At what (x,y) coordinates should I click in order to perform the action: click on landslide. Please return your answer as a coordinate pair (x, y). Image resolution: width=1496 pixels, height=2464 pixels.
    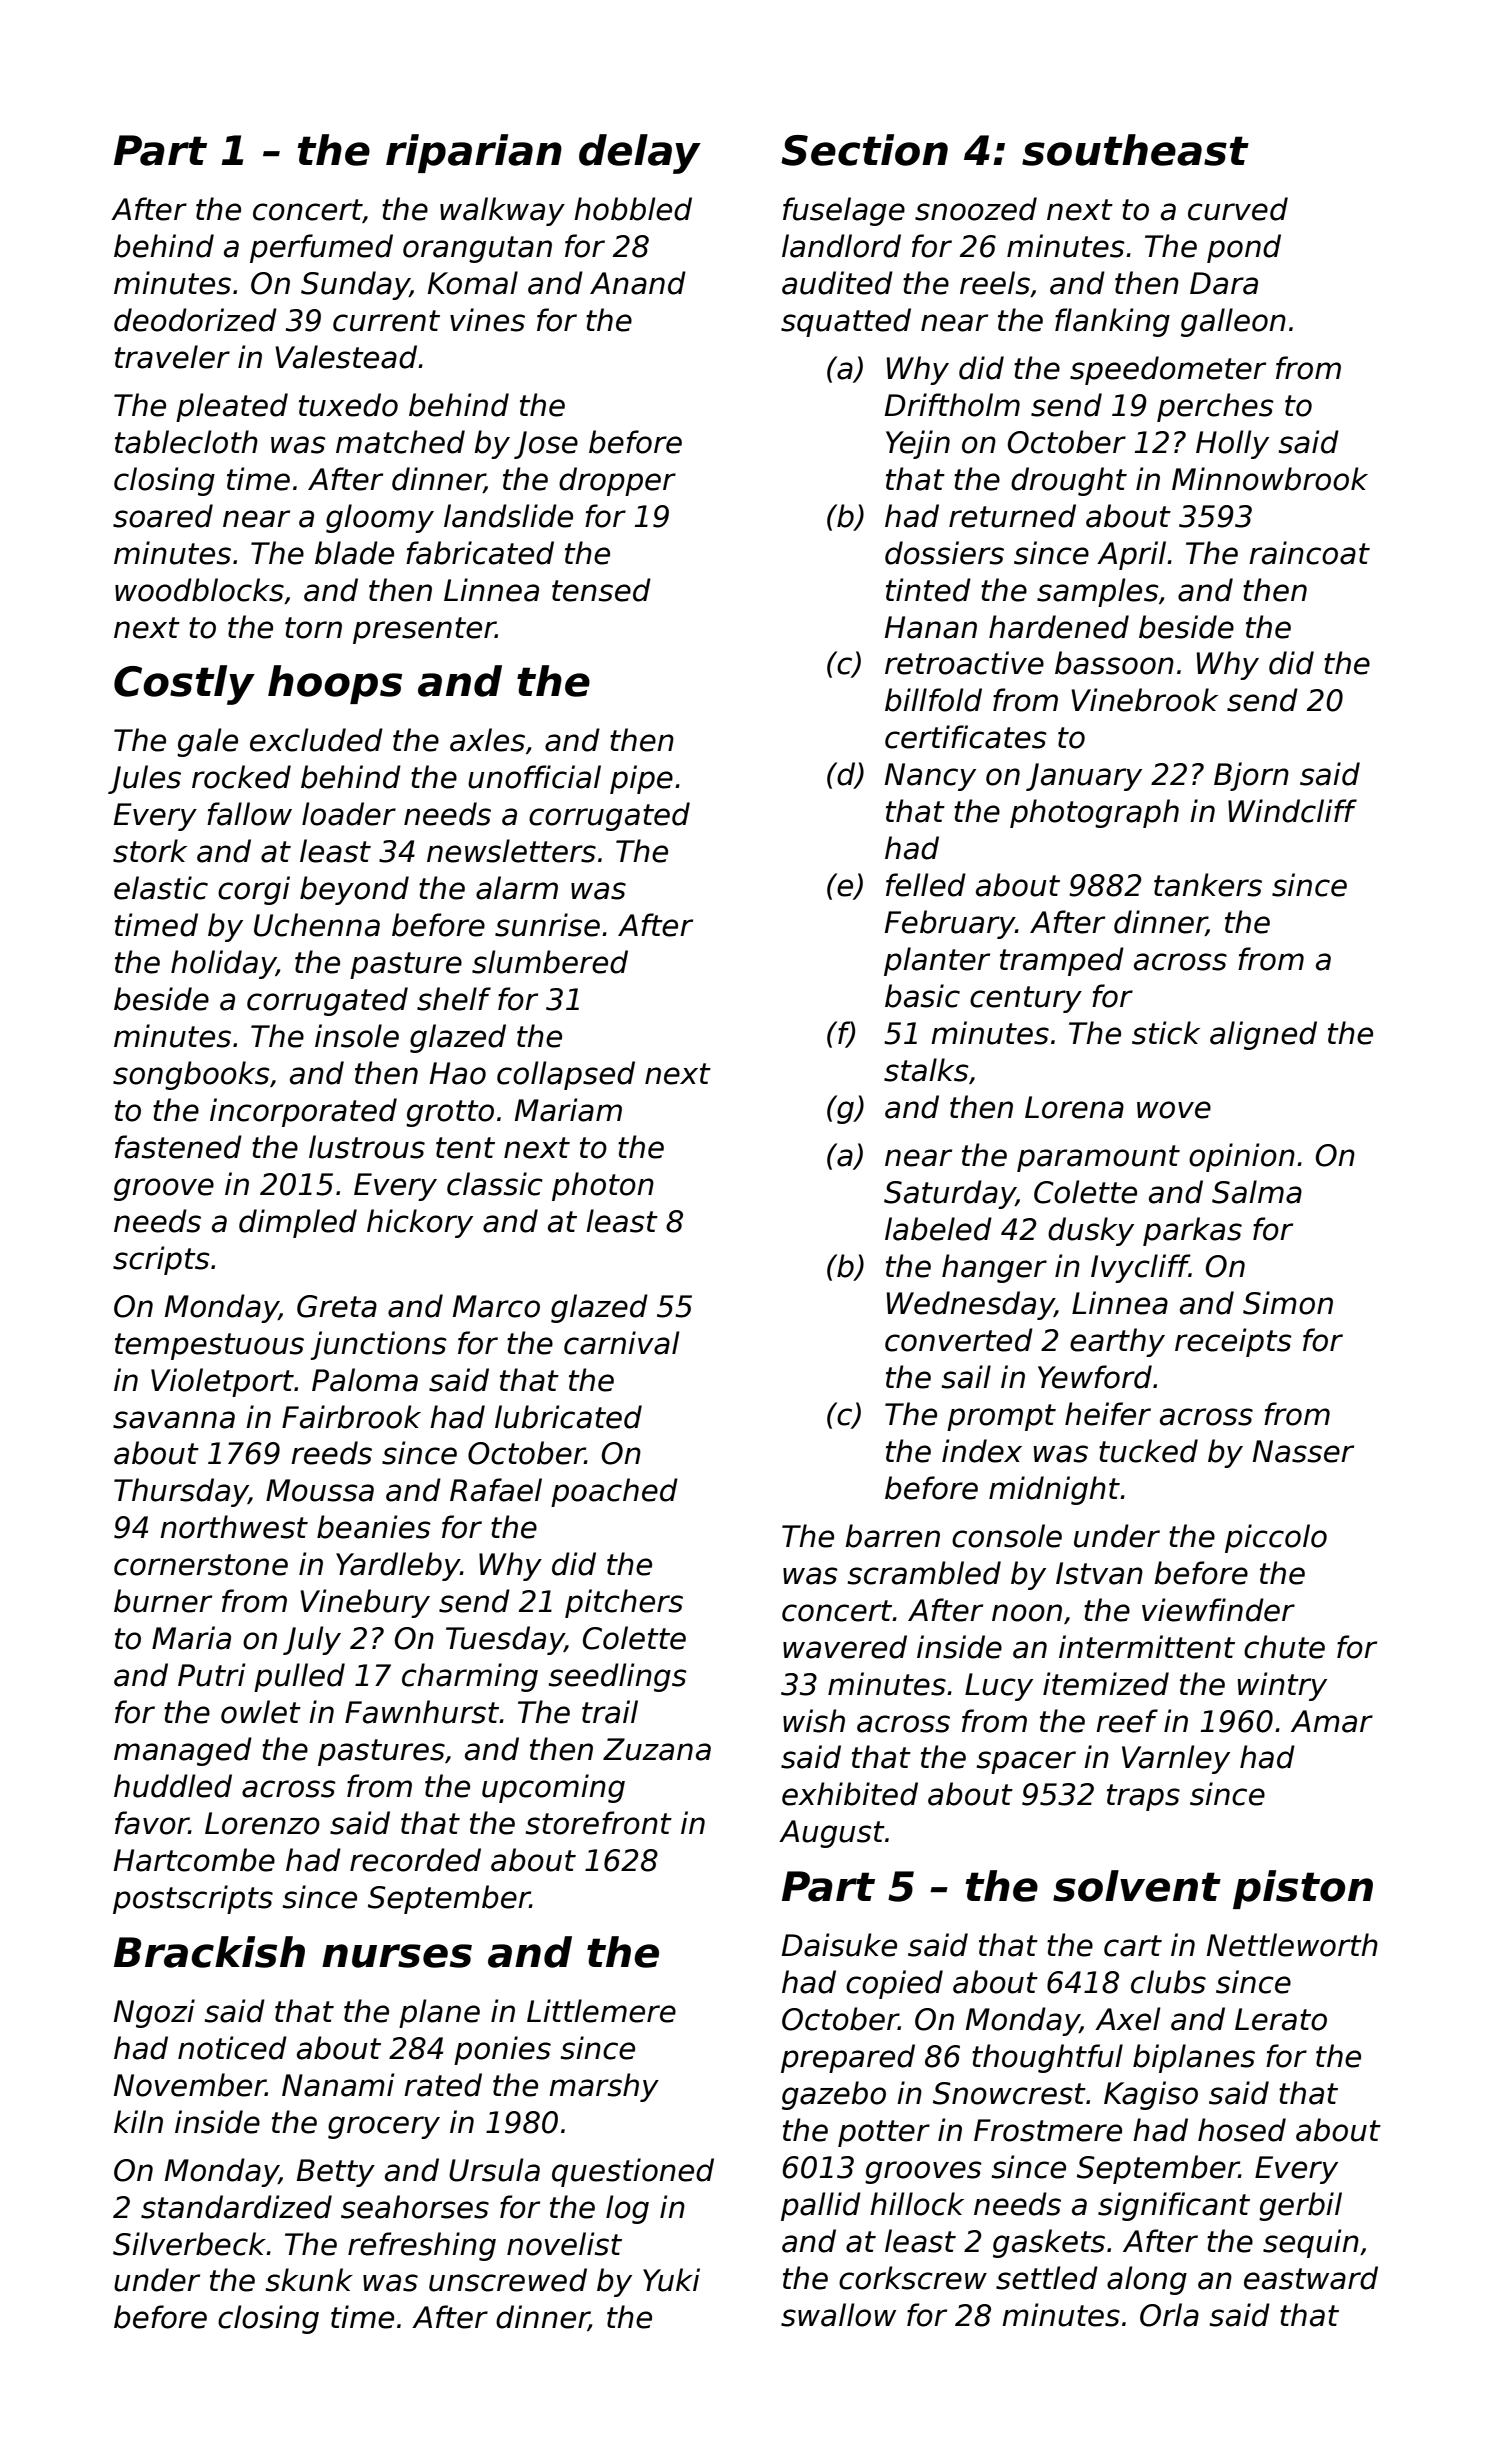
    Looking at the image, I should click on (508, 516).
